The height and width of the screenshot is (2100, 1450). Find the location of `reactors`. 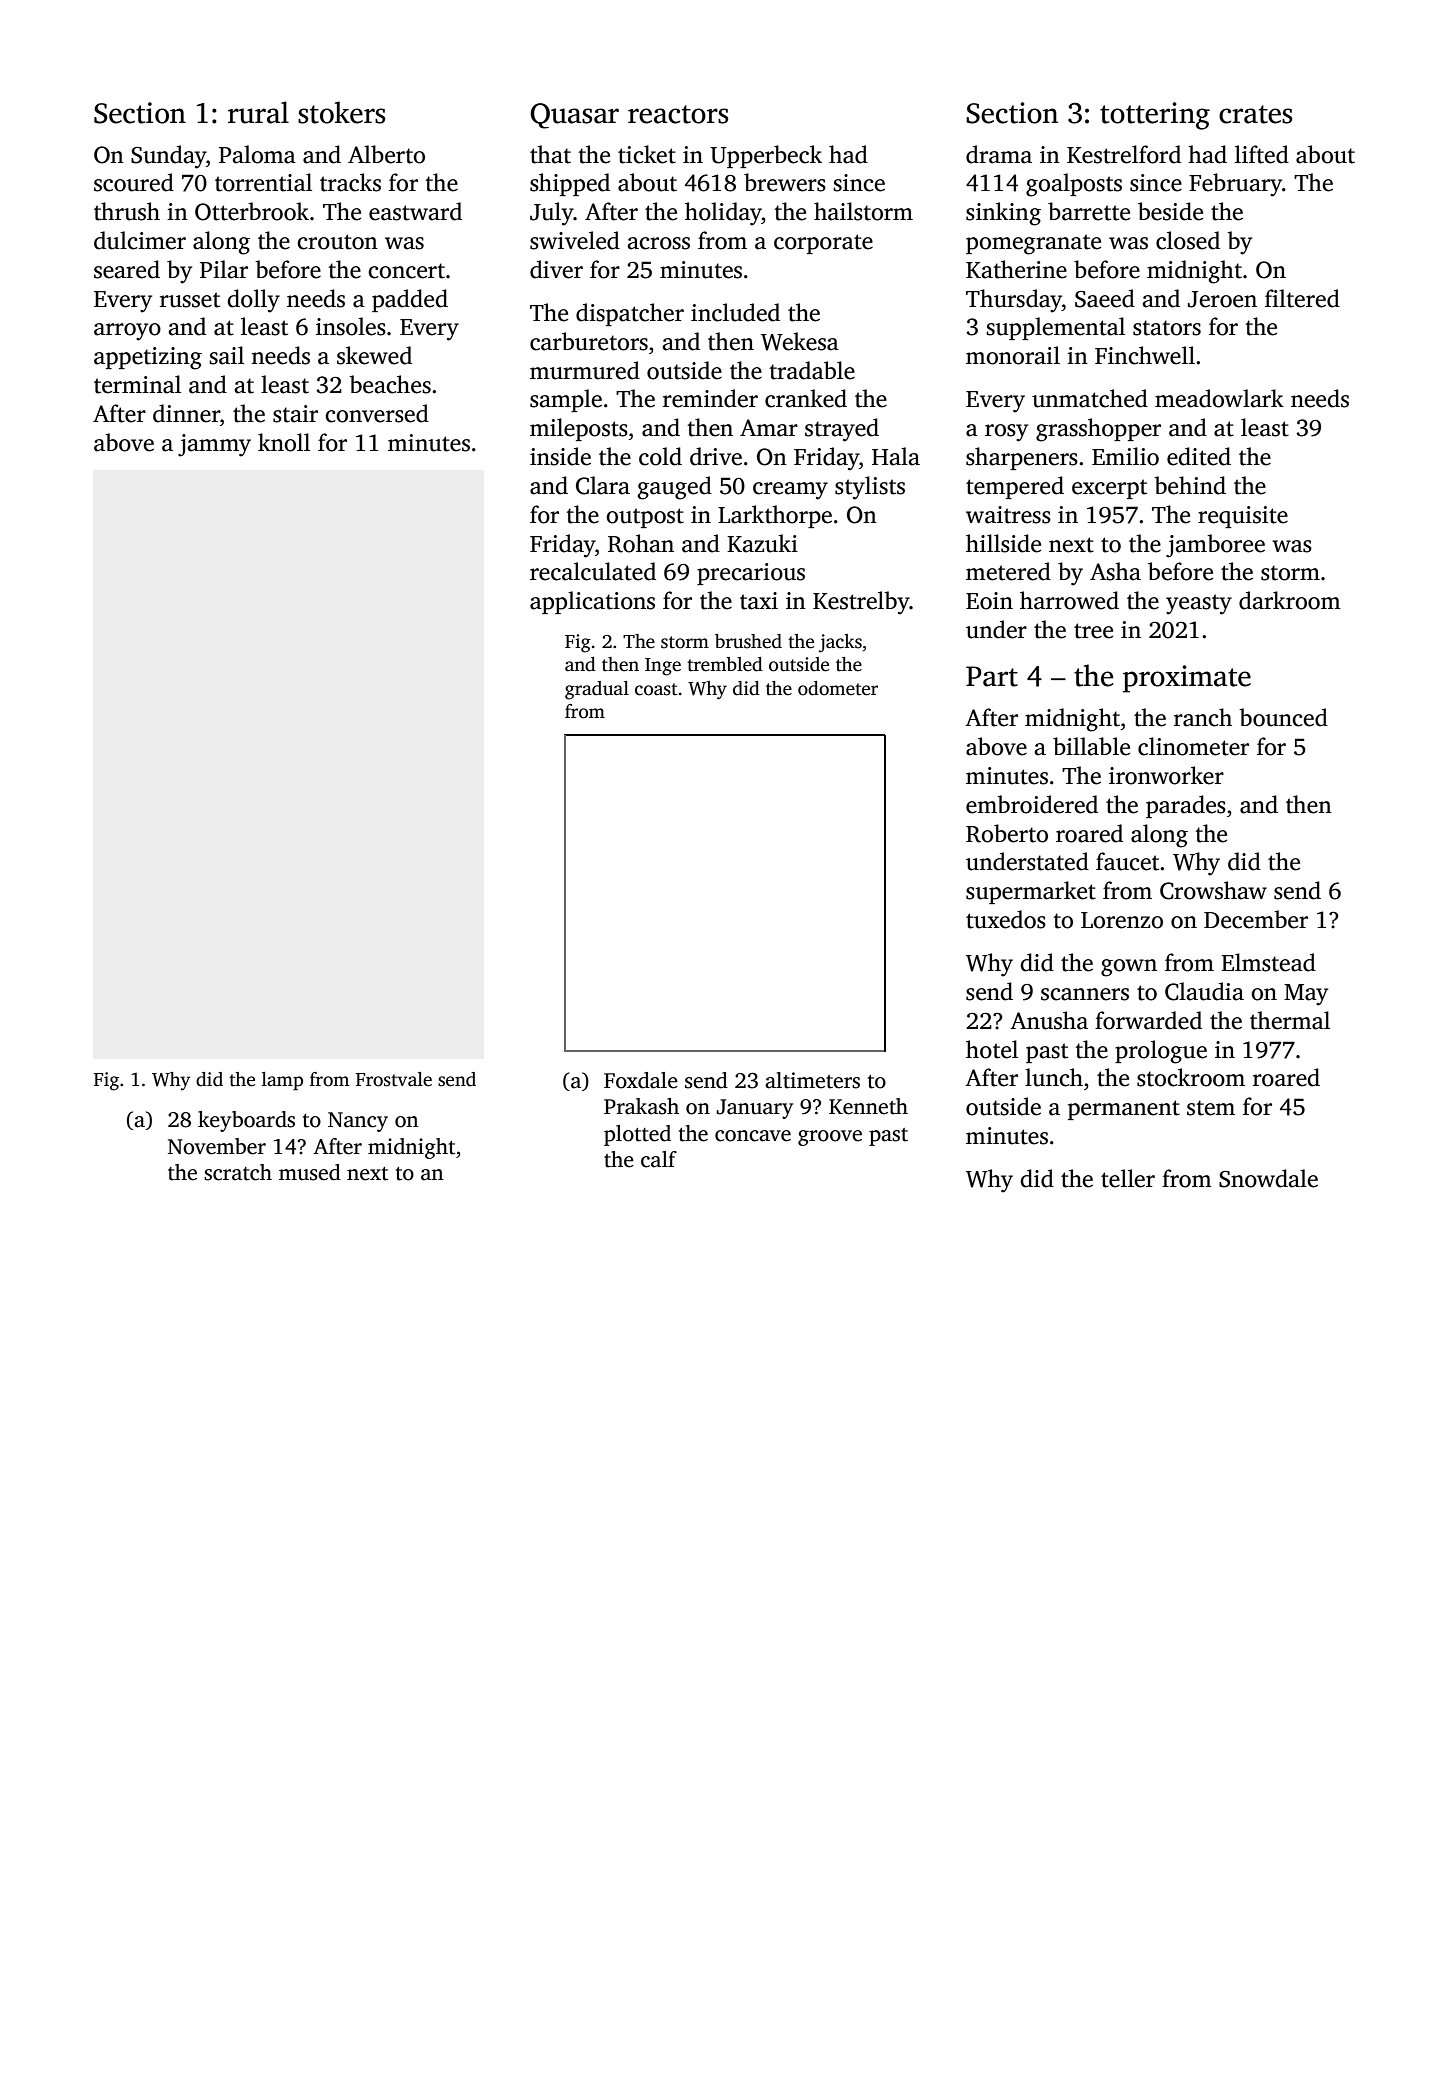

reactors is located at coordinates (678, 114).
